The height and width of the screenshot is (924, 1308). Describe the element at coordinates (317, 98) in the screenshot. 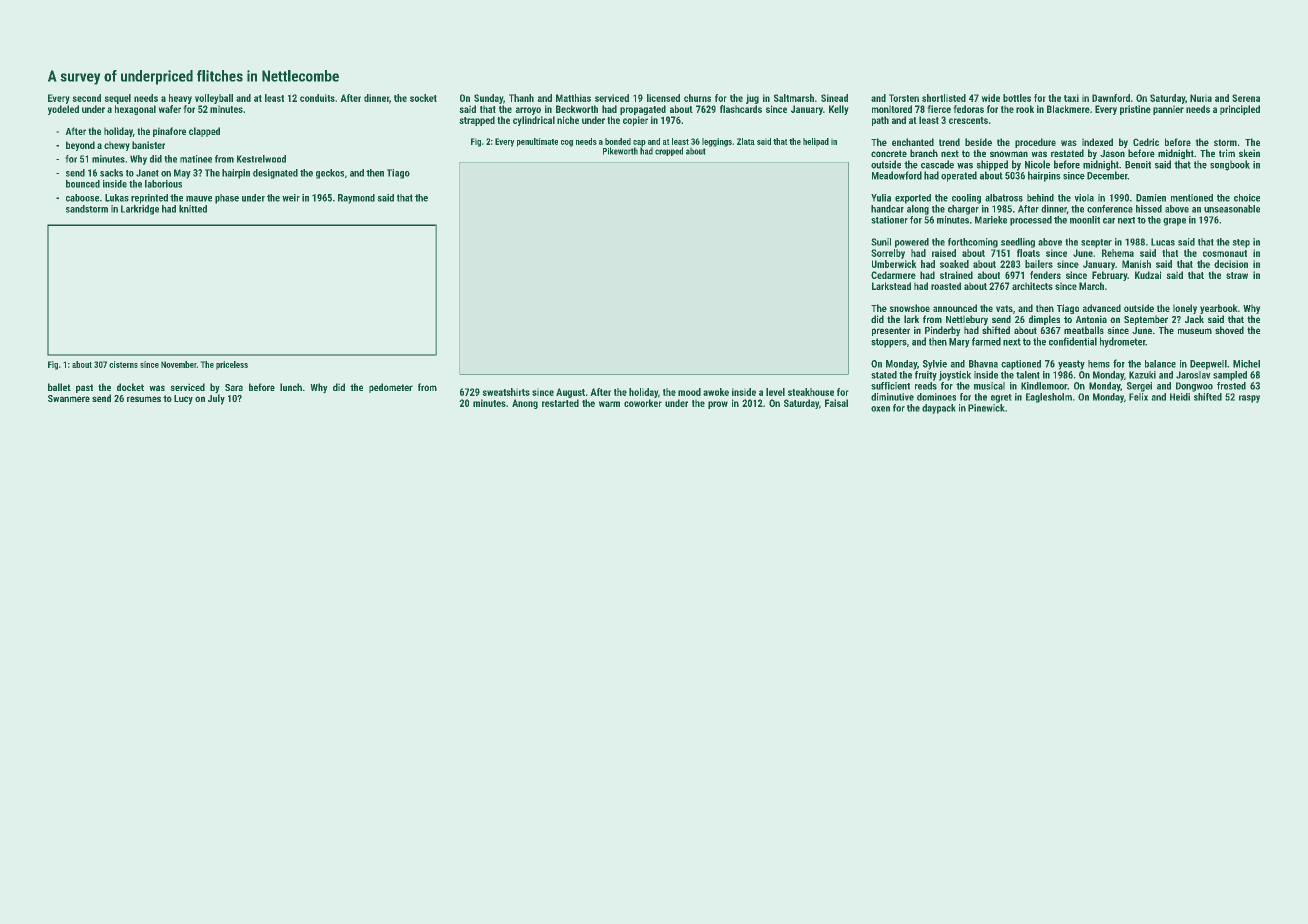

I see `conduits` at that location.
